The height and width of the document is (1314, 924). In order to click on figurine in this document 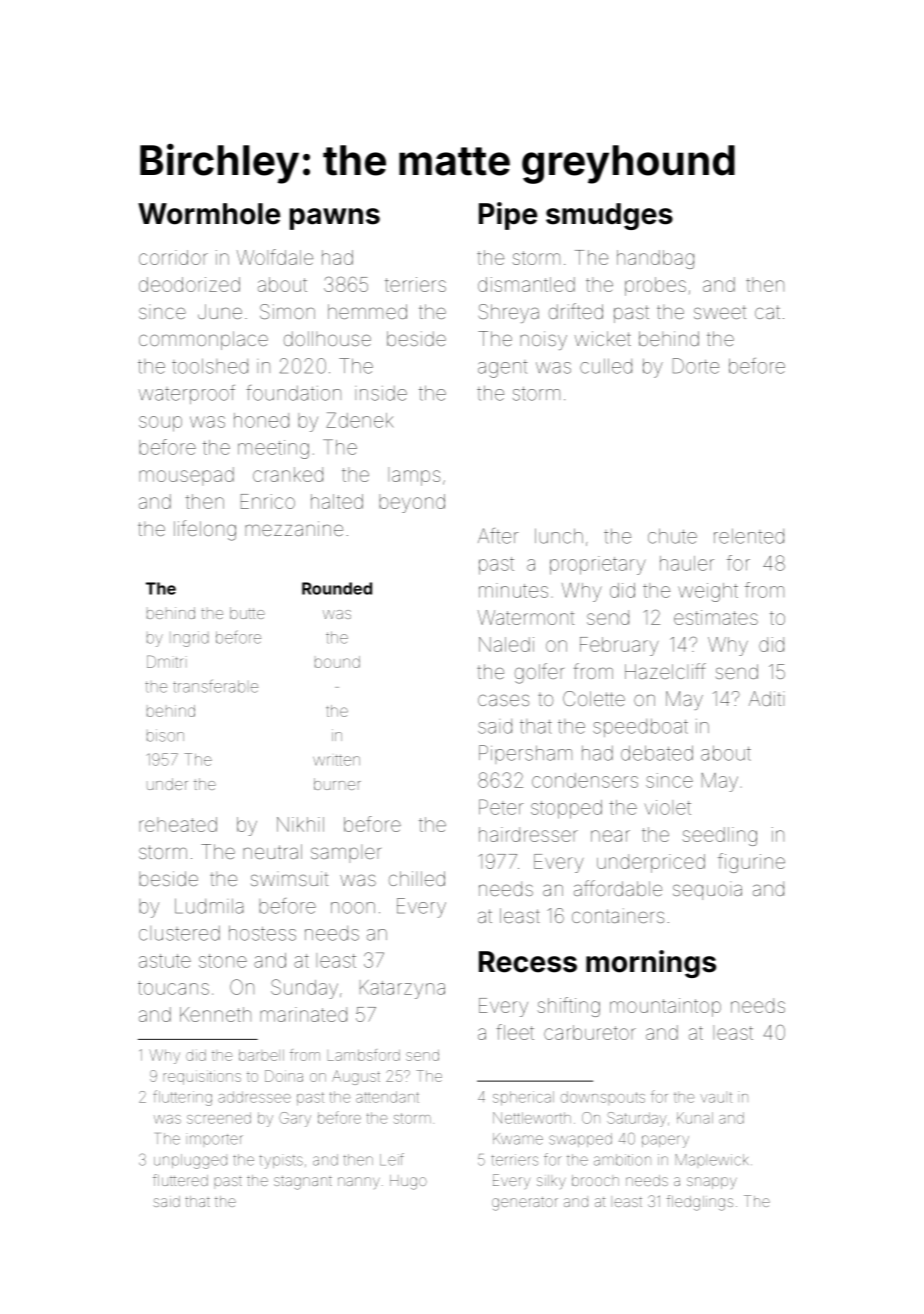, I will do `click(751, 863)`.
